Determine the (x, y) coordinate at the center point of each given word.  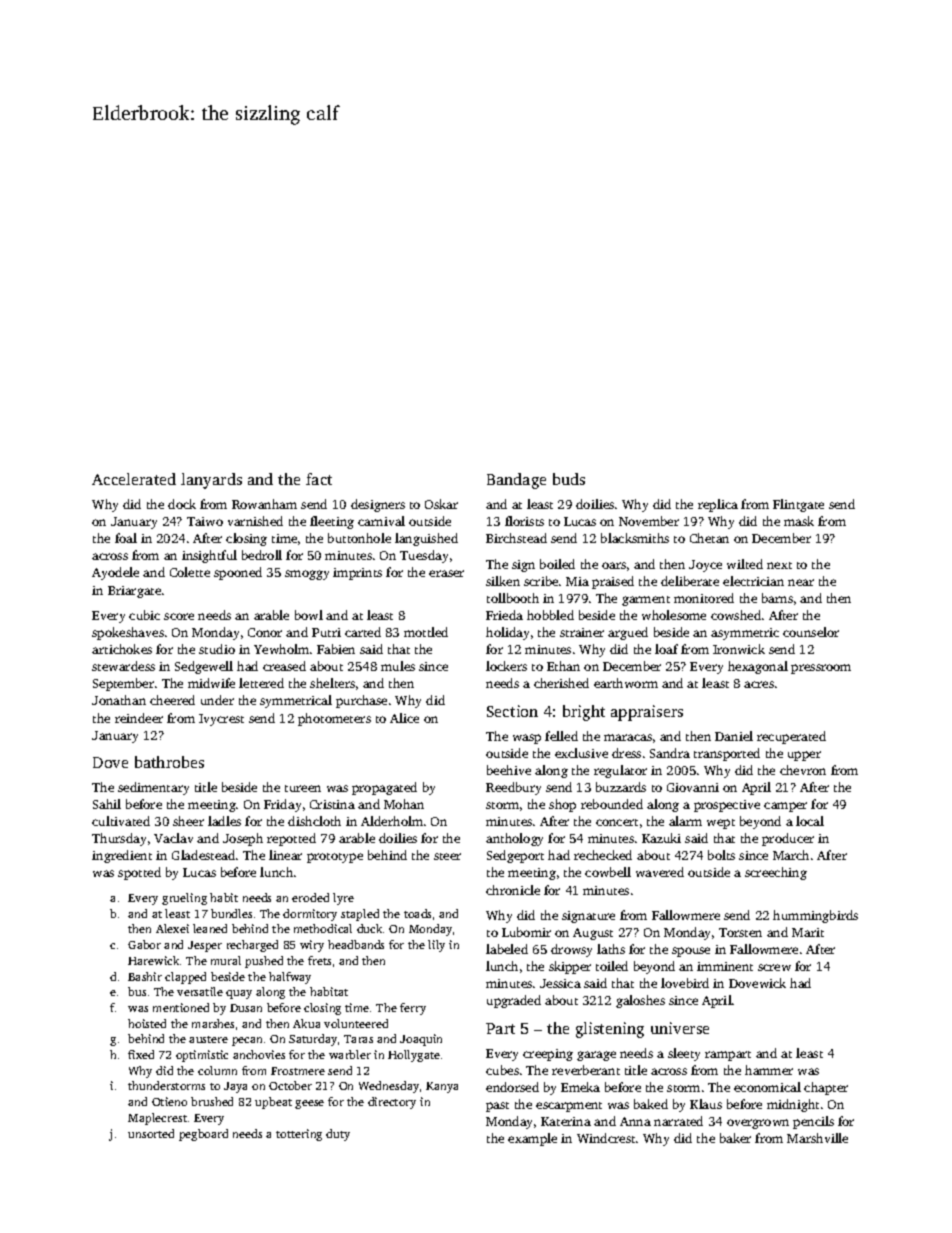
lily (436, 946)
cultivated (121, 821)
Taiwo (205, 521)
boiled (557, 564)
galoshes (640, 1001)
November (649, 521)
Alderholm (392, 821)
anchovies (259, 1054)
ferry (413, 1009)
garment (646, 601)
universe (680, 1028)
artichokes (122, 649)
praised (613, 582)
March (791, 855)
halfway (290, 978)
